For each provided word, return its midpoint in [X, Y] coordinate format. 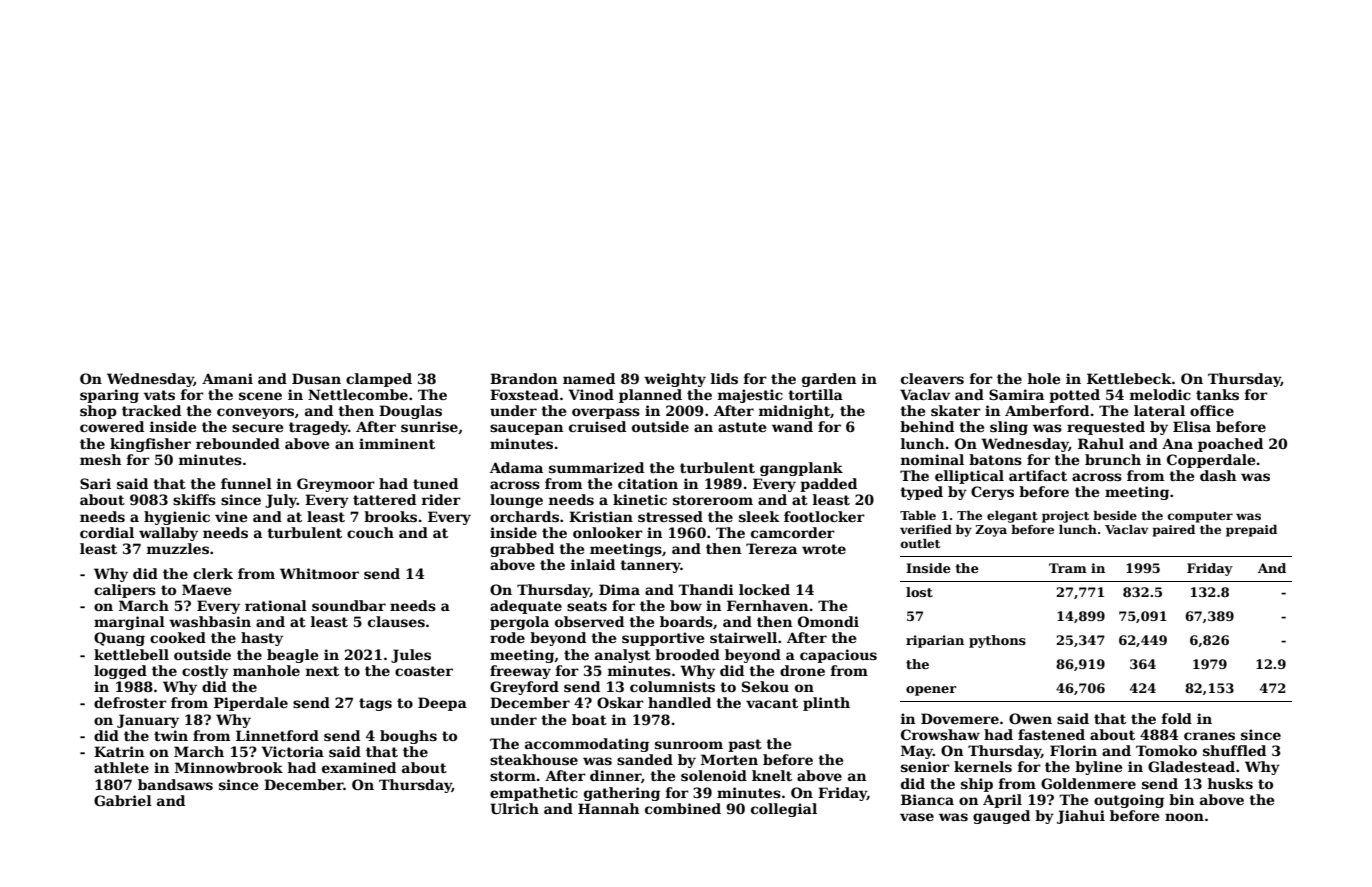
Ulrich [514, 808]
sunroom [689, 745]
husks [1230, 783]
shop [98, 412]
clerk [213, 573]
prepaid [1251, 530]
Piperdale [251, 704]
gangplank [801, 469]
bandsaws [175, 784]
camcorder [793, 532]
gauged [1001, 817]
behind [927, 426]
